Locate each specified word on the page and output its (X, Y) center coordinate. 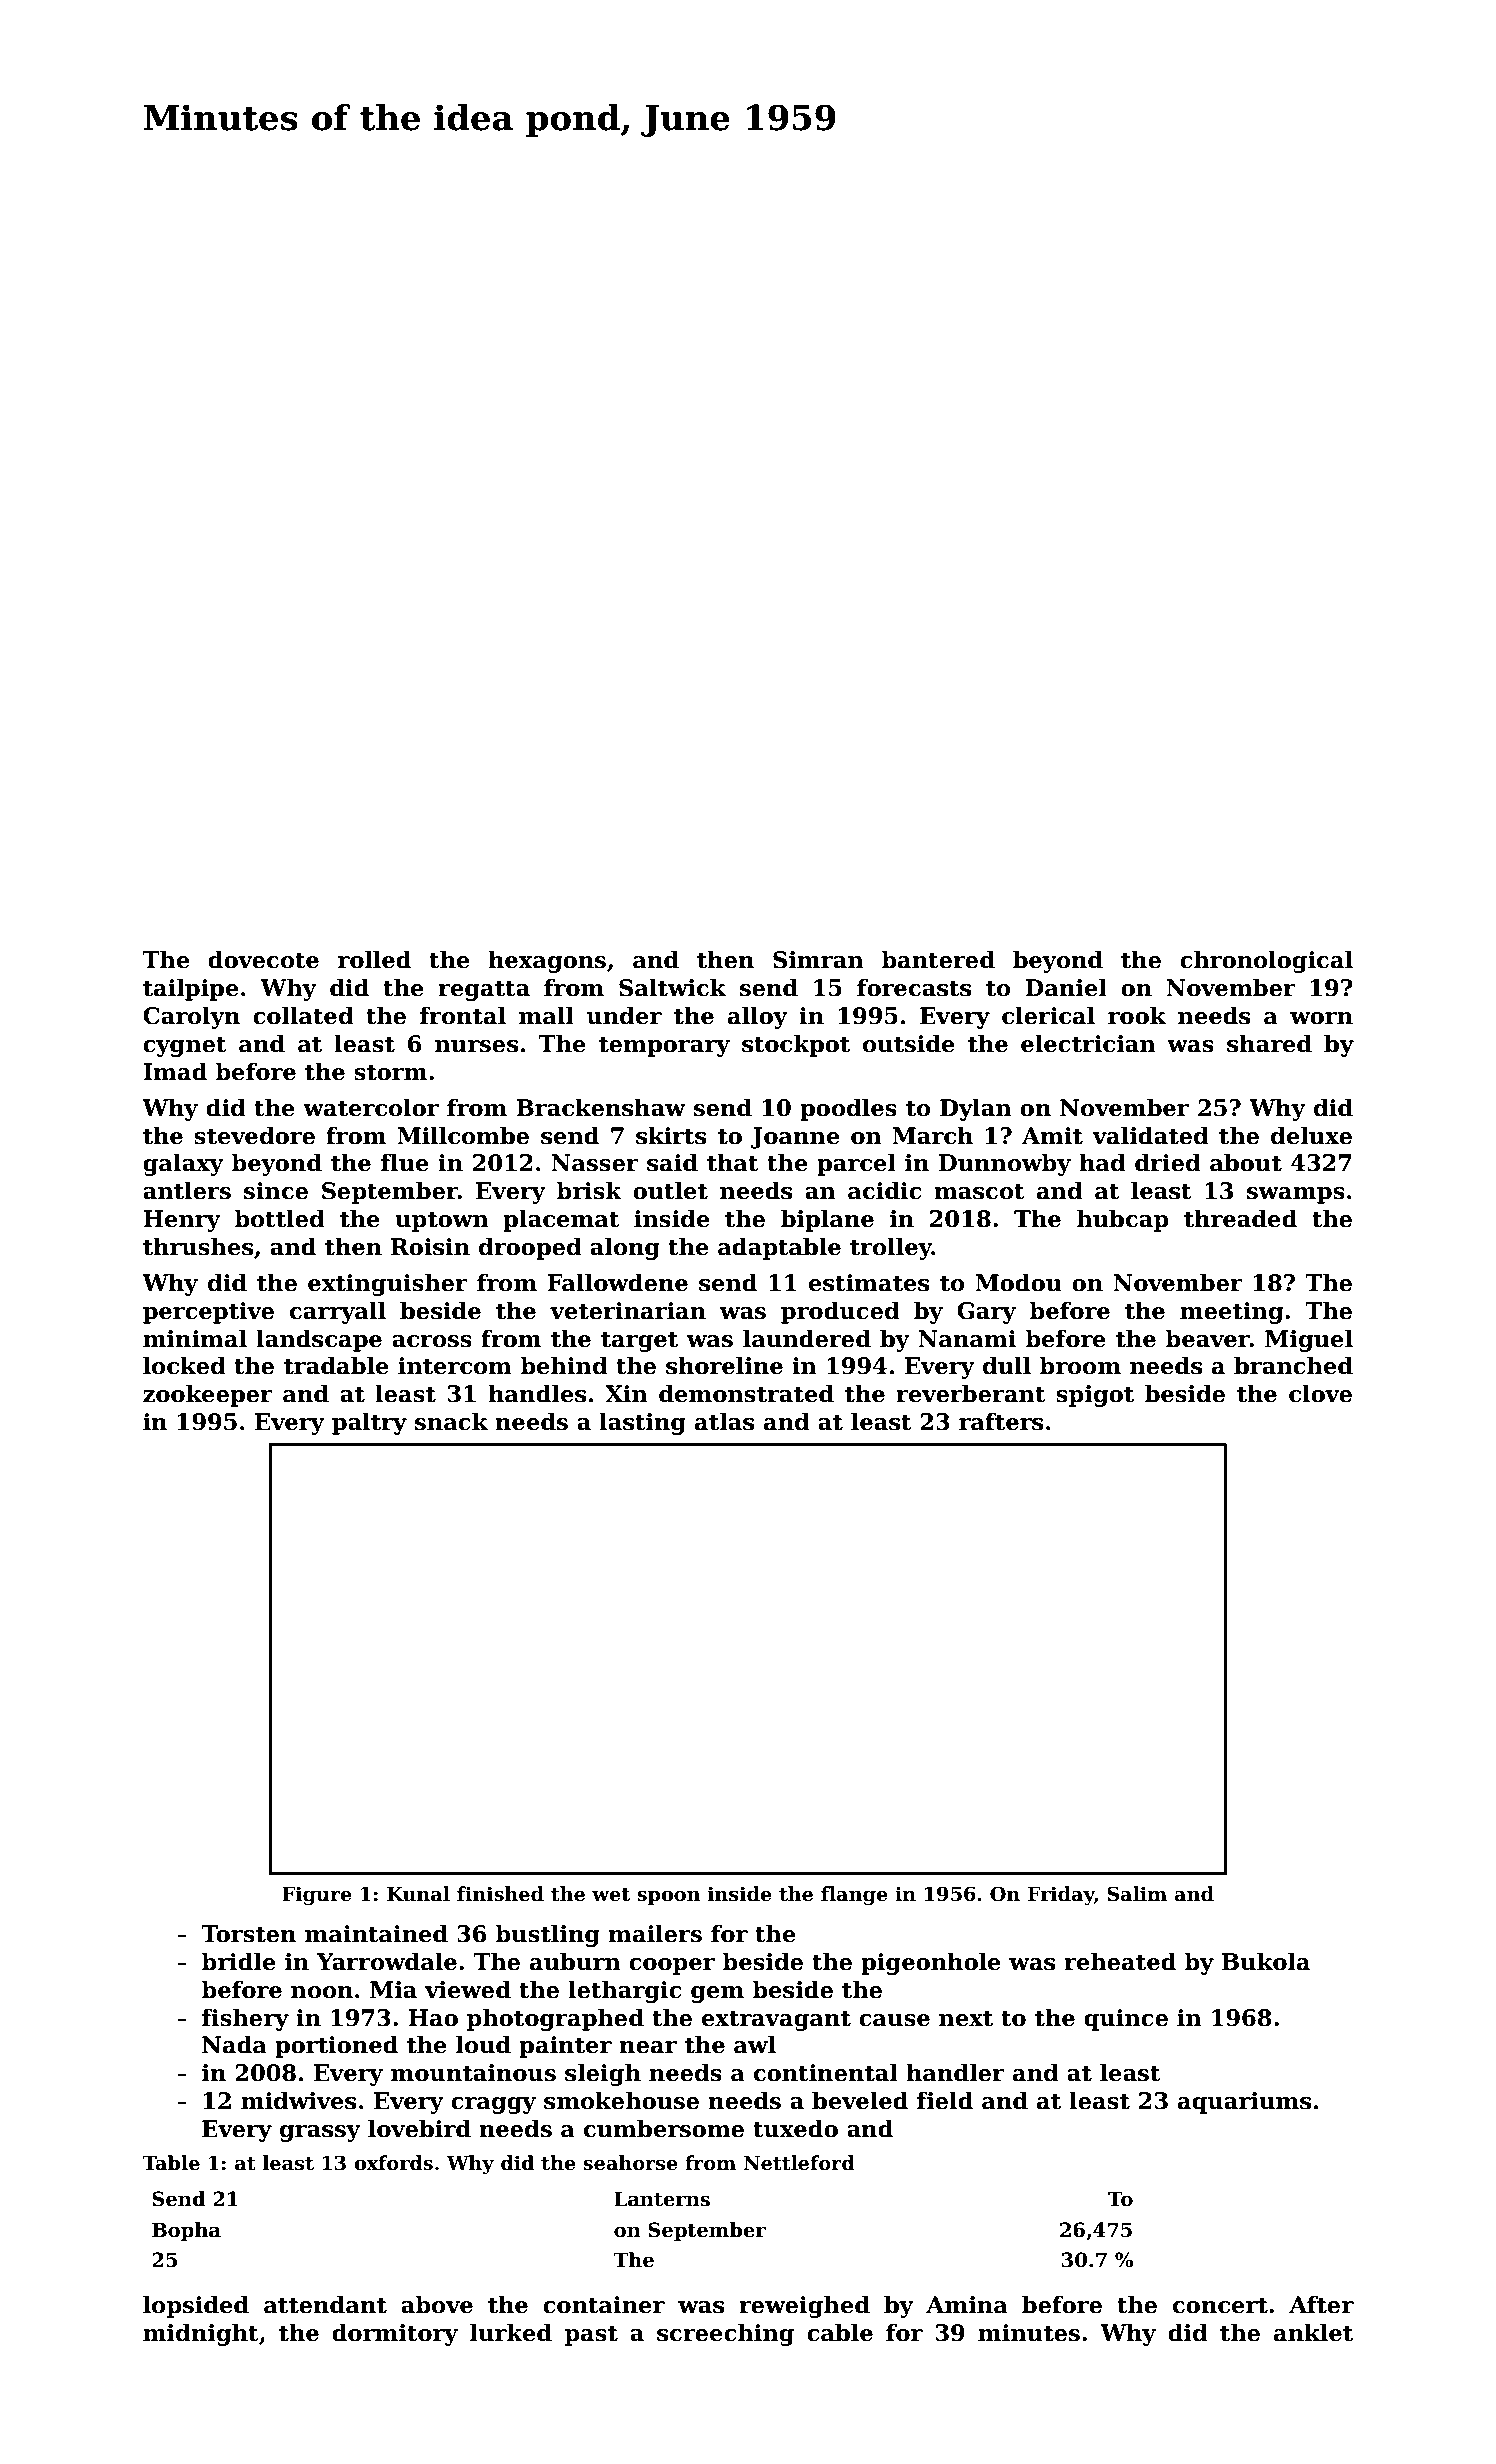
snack (451, 1421)
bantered (938, 959)
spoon (669, 1898)
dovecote (263, 959)
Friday (1061, 1895)
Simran (818, 960)
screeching (725, 2334)
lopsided (196, 2306)
